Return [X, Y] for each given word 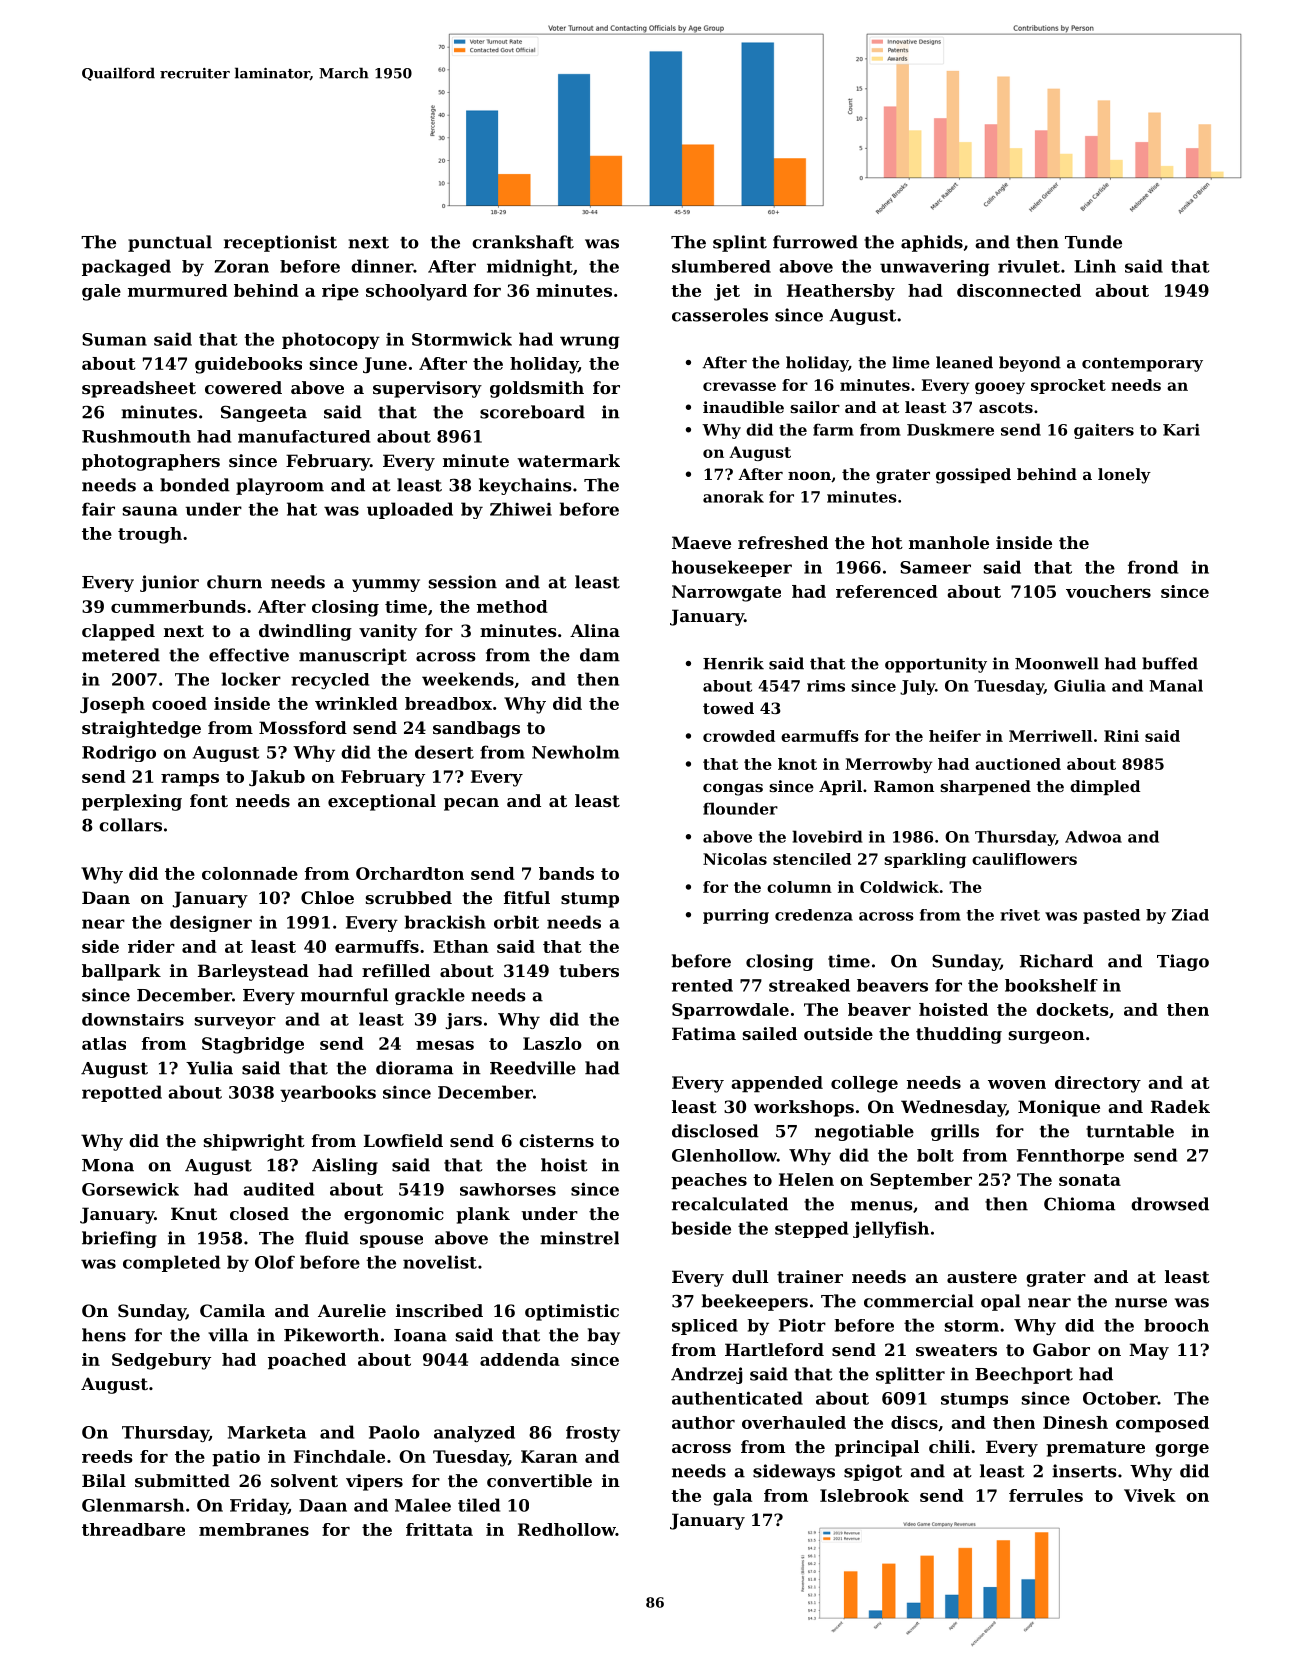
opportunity [936, 665]
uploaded [410, 510]
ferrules [1046, 1495]
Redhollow [567, 1529]
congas [733, 790]
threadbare [133, 1529]
